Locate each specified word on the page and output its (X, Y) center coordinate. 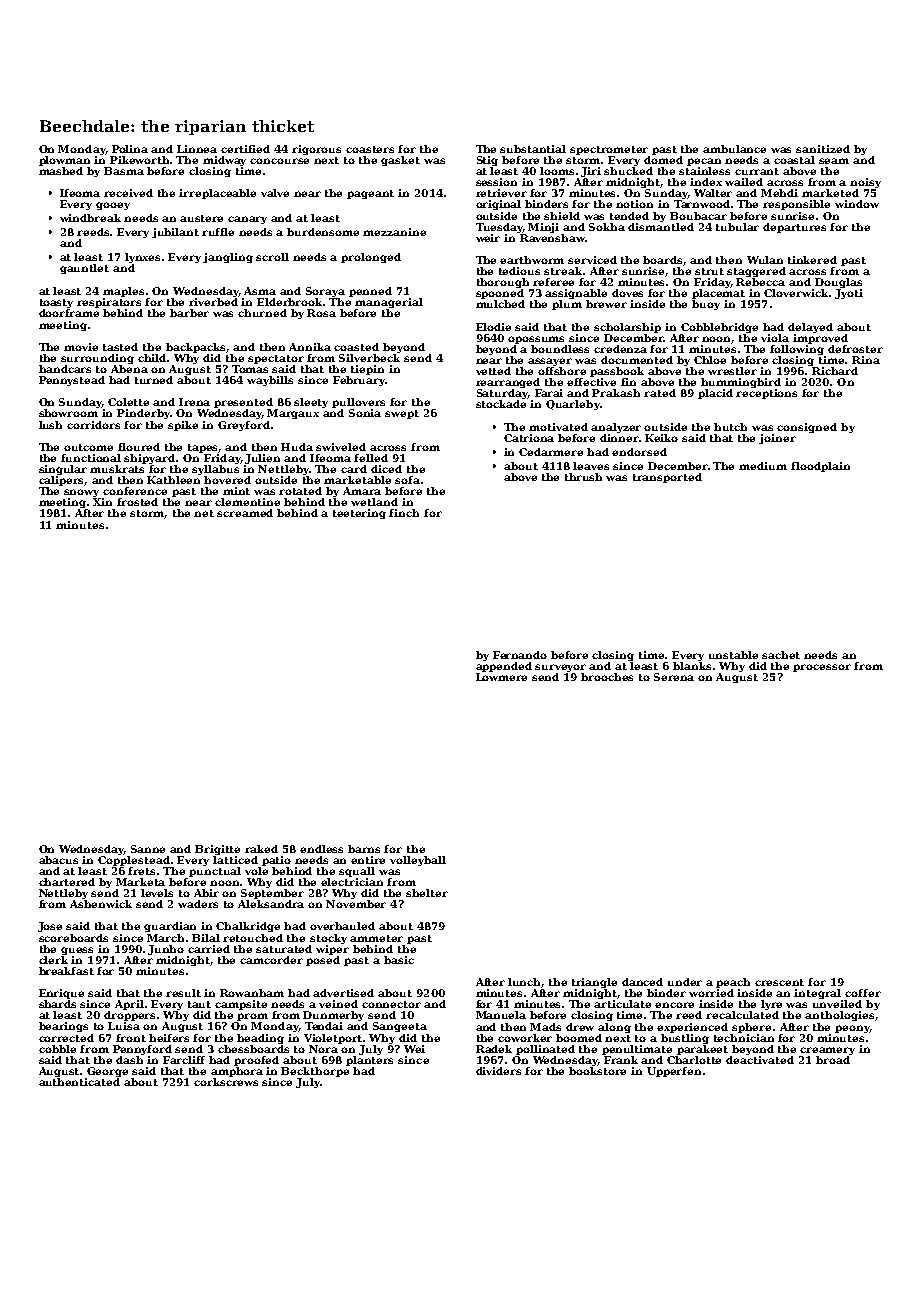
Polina (130, 149)
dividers (498, 1071)
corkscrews (226, 1082)
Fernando (520, 655)
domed (663, 160)
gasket (400, 161)
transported (667, 478)
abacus (58, 860)
